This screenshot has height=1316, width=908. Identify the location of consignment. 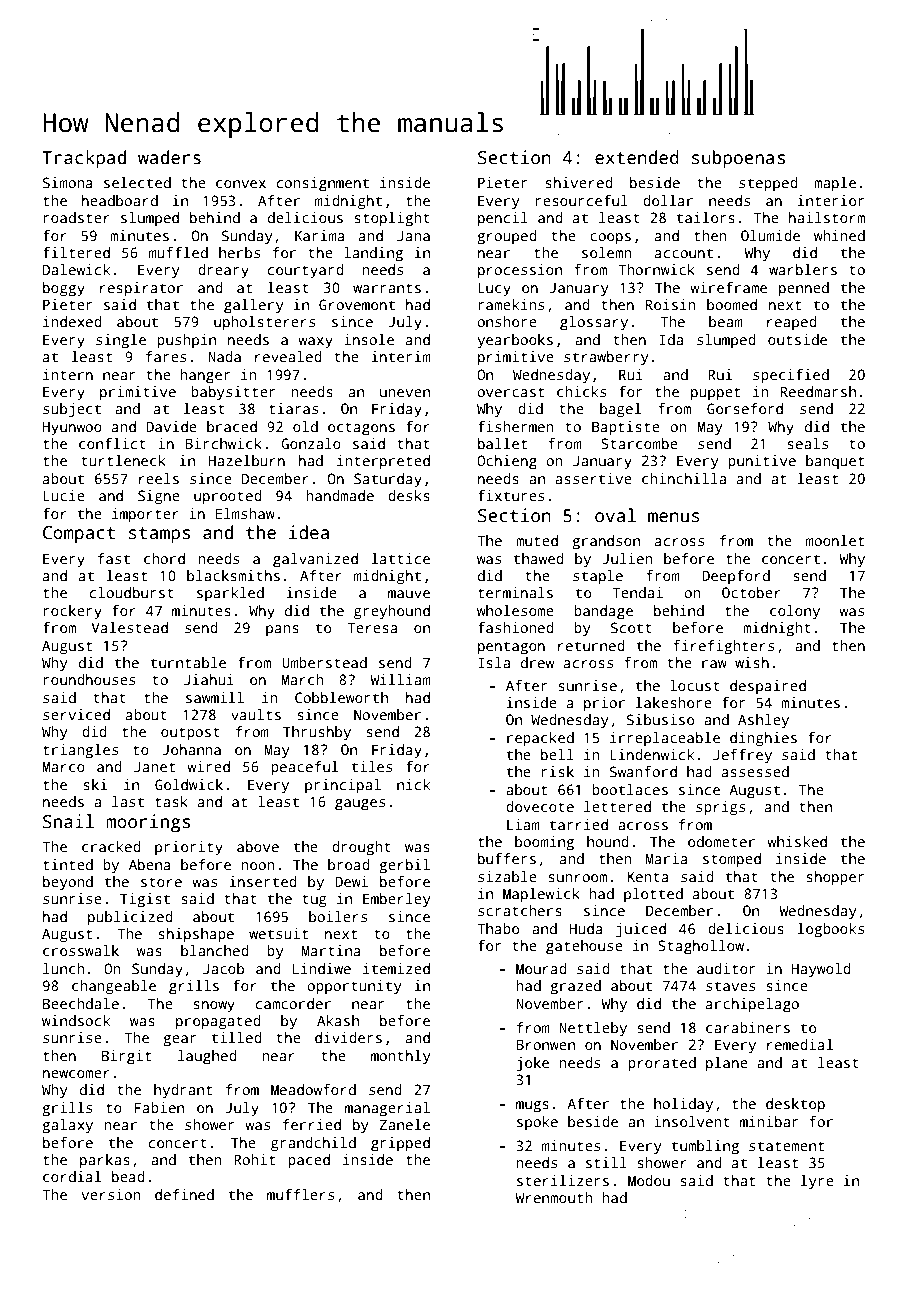
(323, 184).
